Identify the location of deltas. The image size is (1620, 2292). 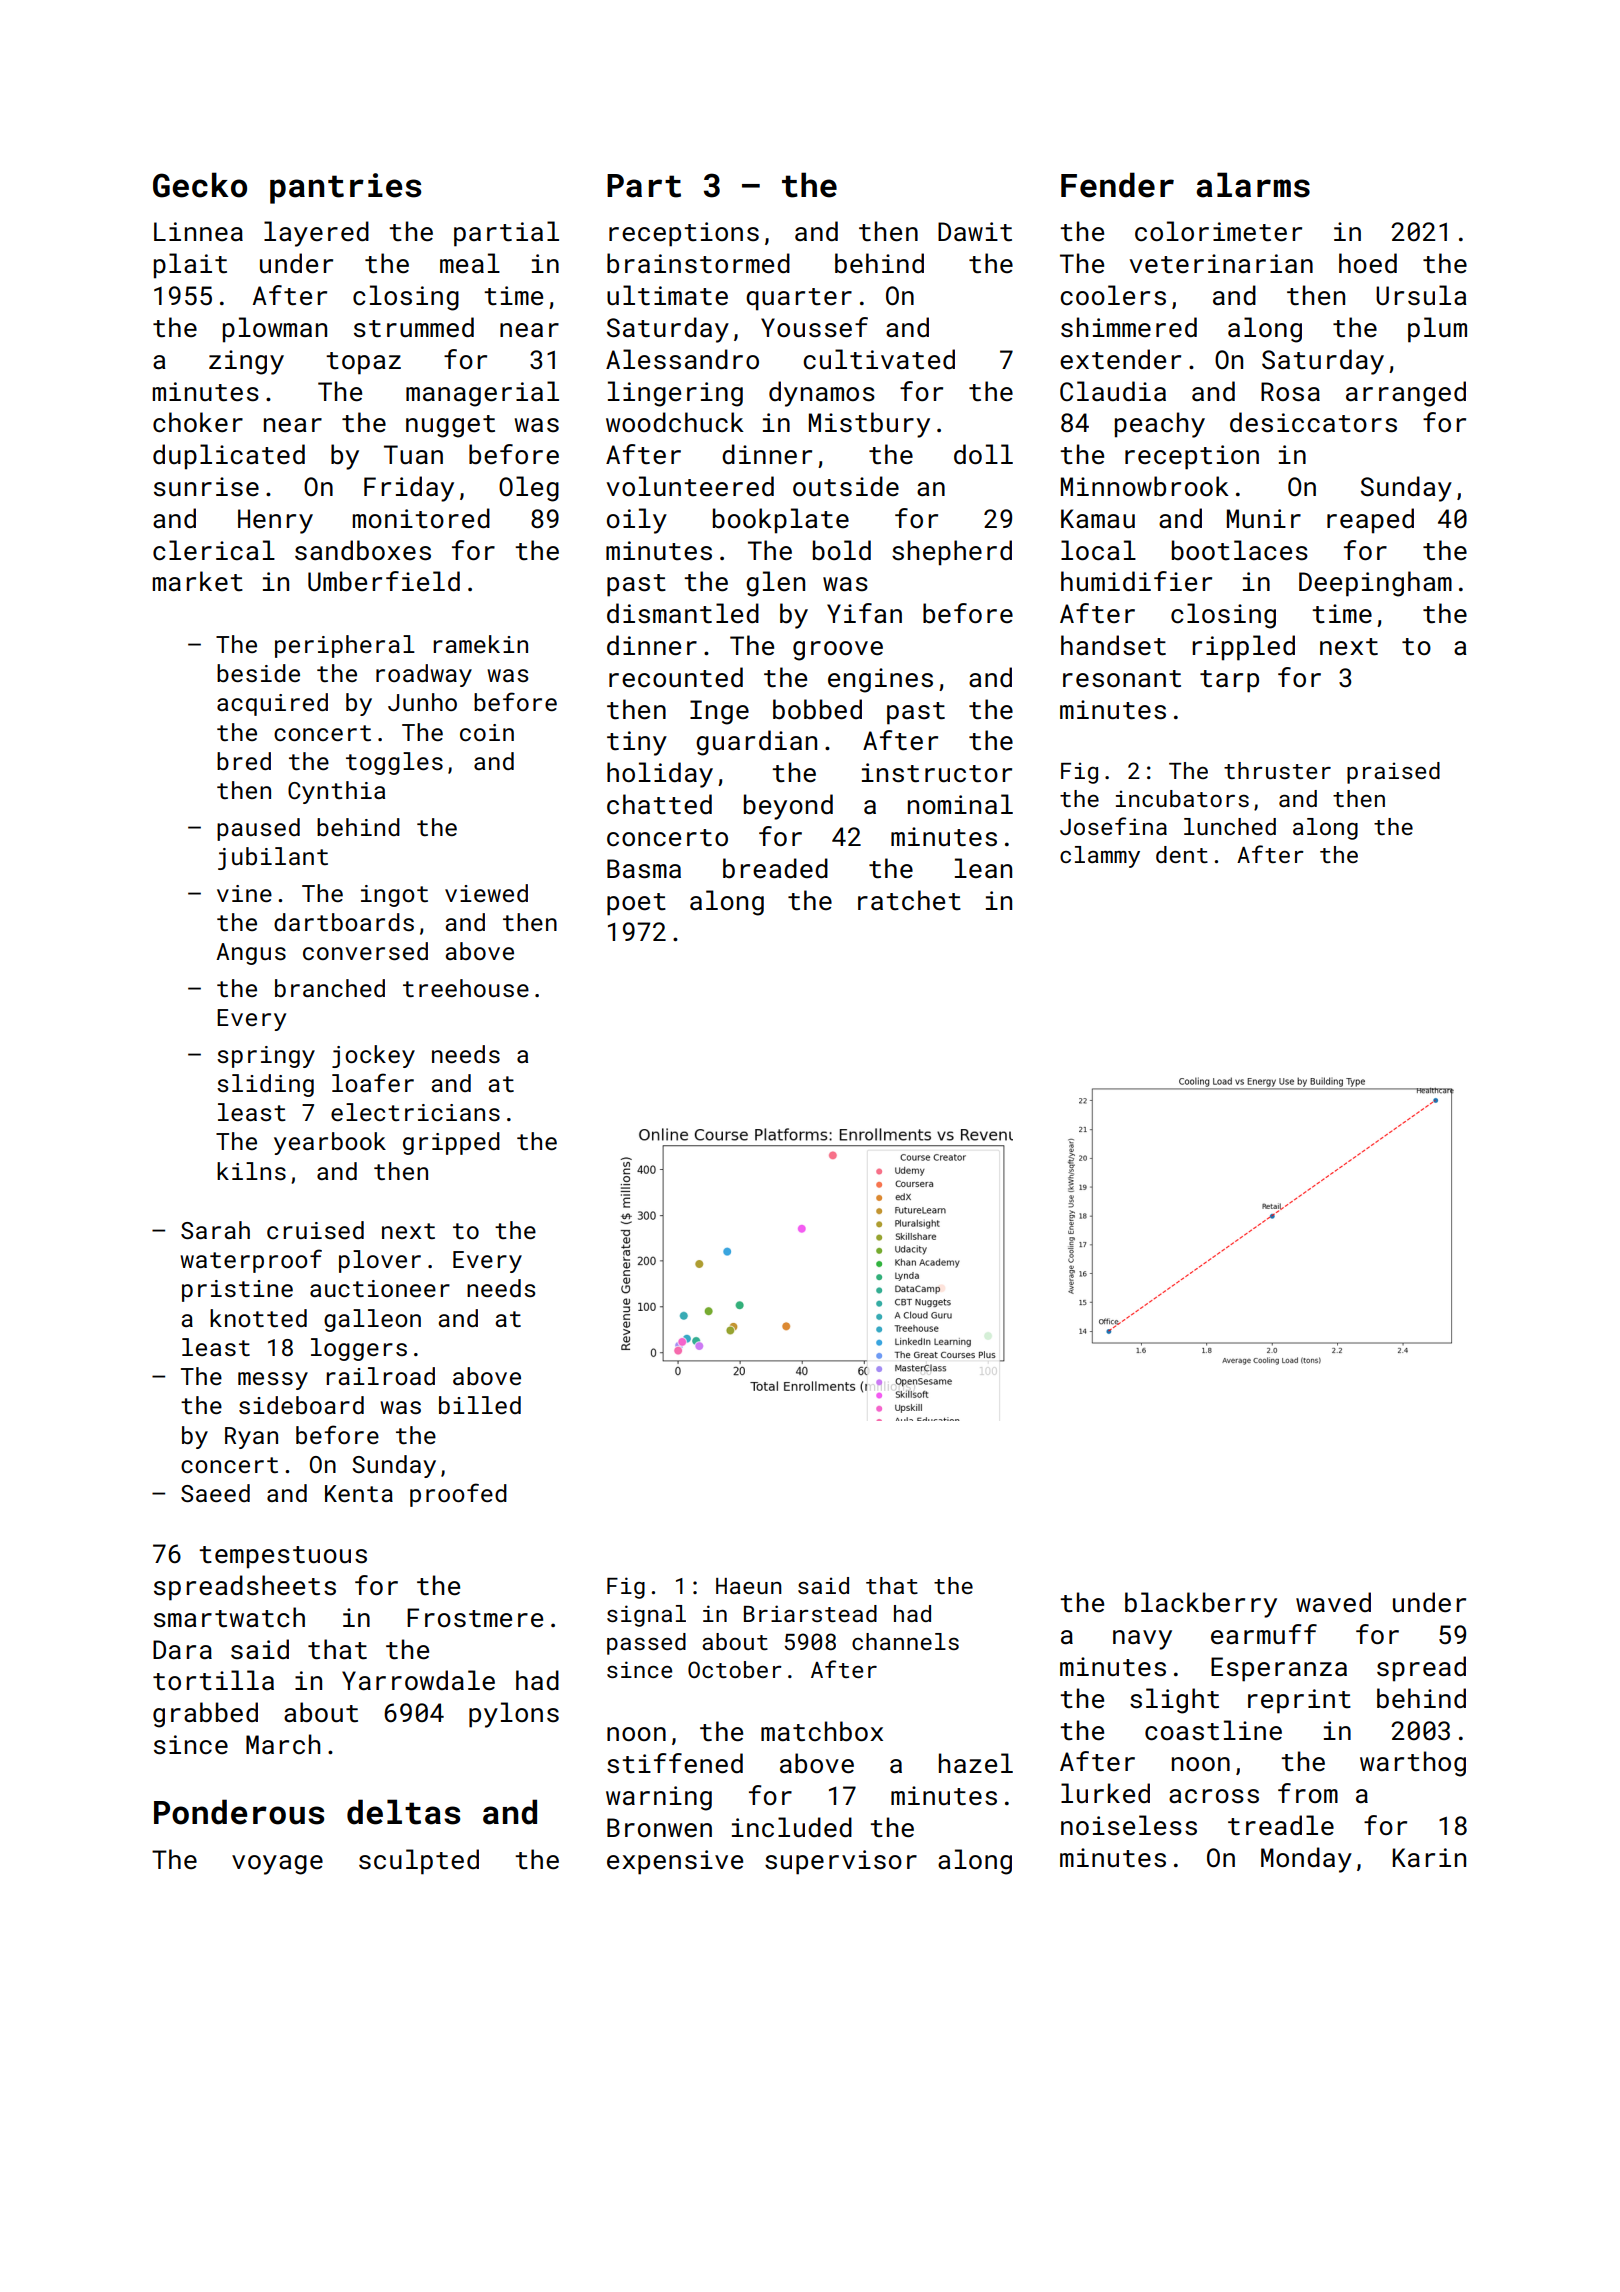
(403, 1812).
